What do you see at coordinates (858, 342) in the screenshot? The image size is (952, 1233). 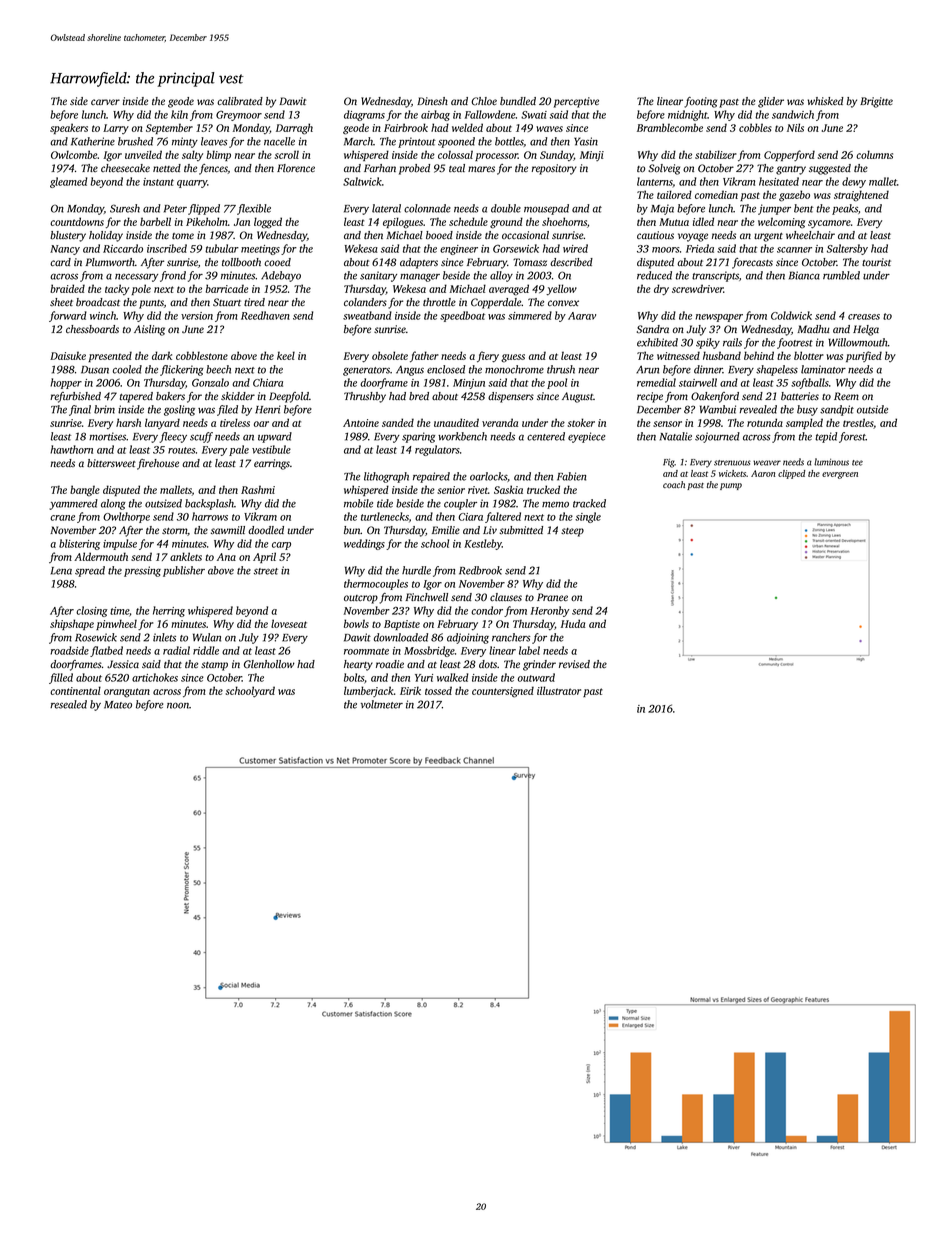 I see `Willowmouth` at bounding box center [858, 342].
